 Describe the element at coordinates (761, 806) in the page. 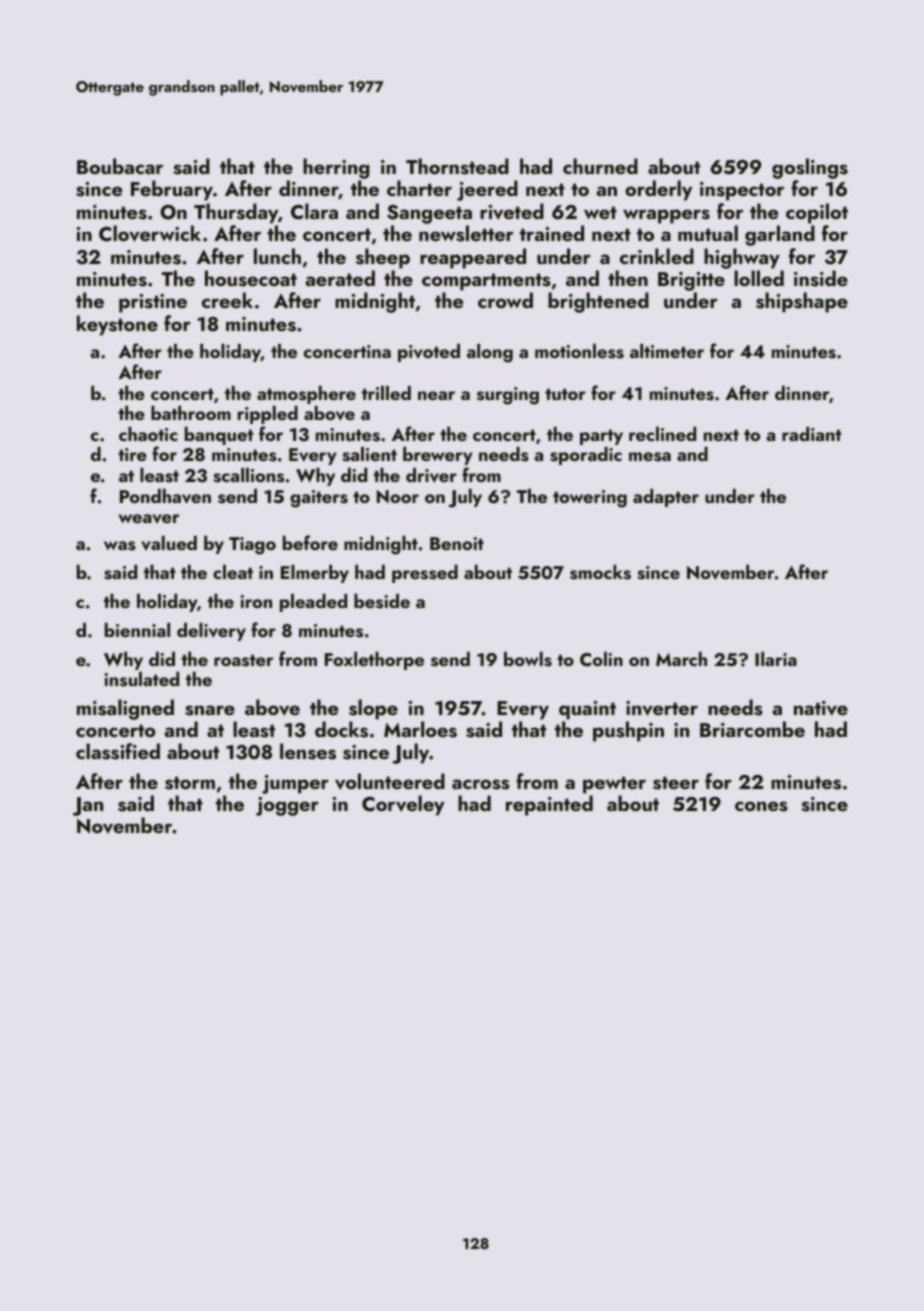

I see `cones` at that location.
